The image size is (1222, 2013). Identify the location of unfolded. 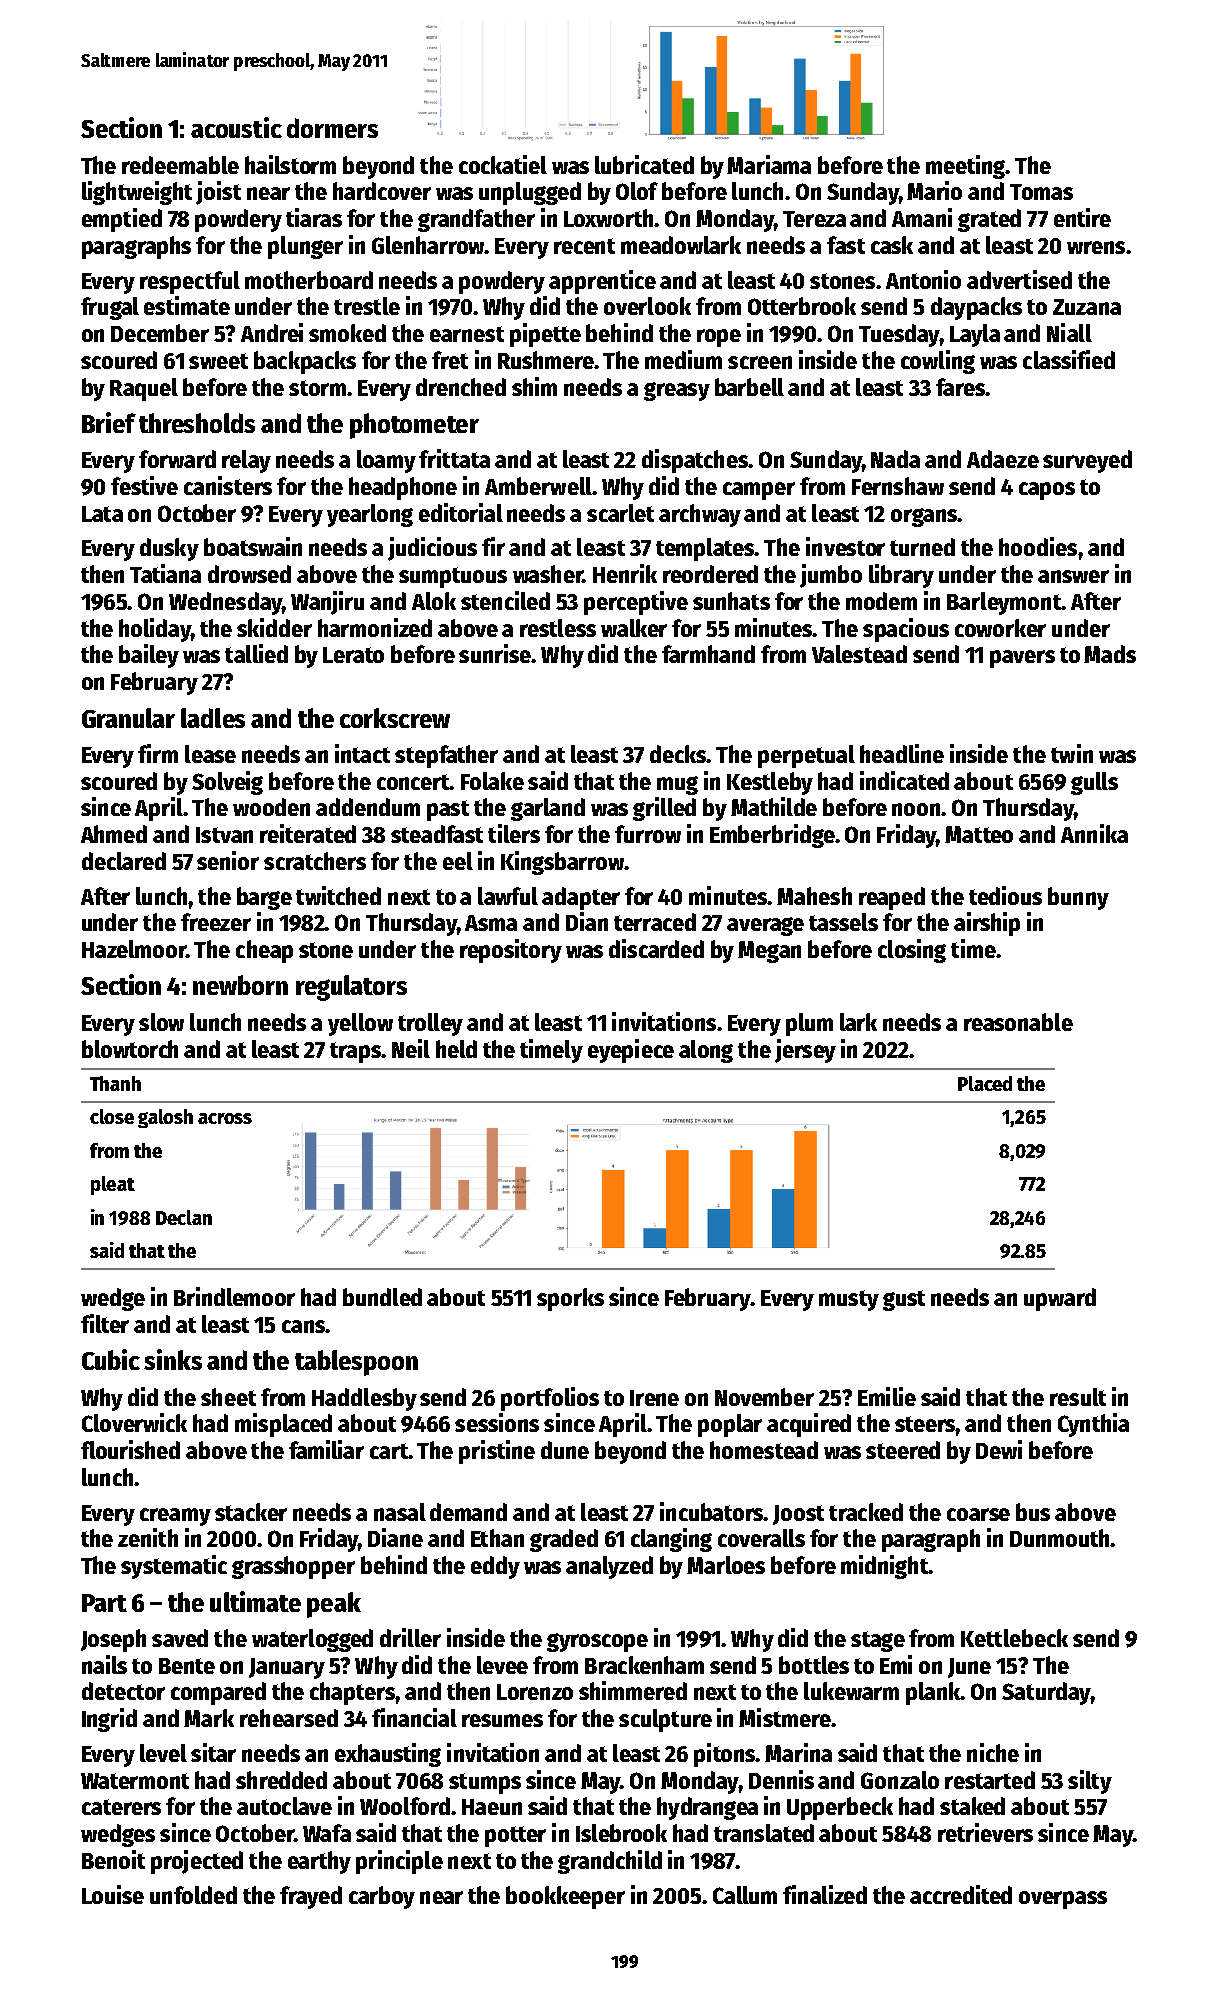
(193, 1895).
